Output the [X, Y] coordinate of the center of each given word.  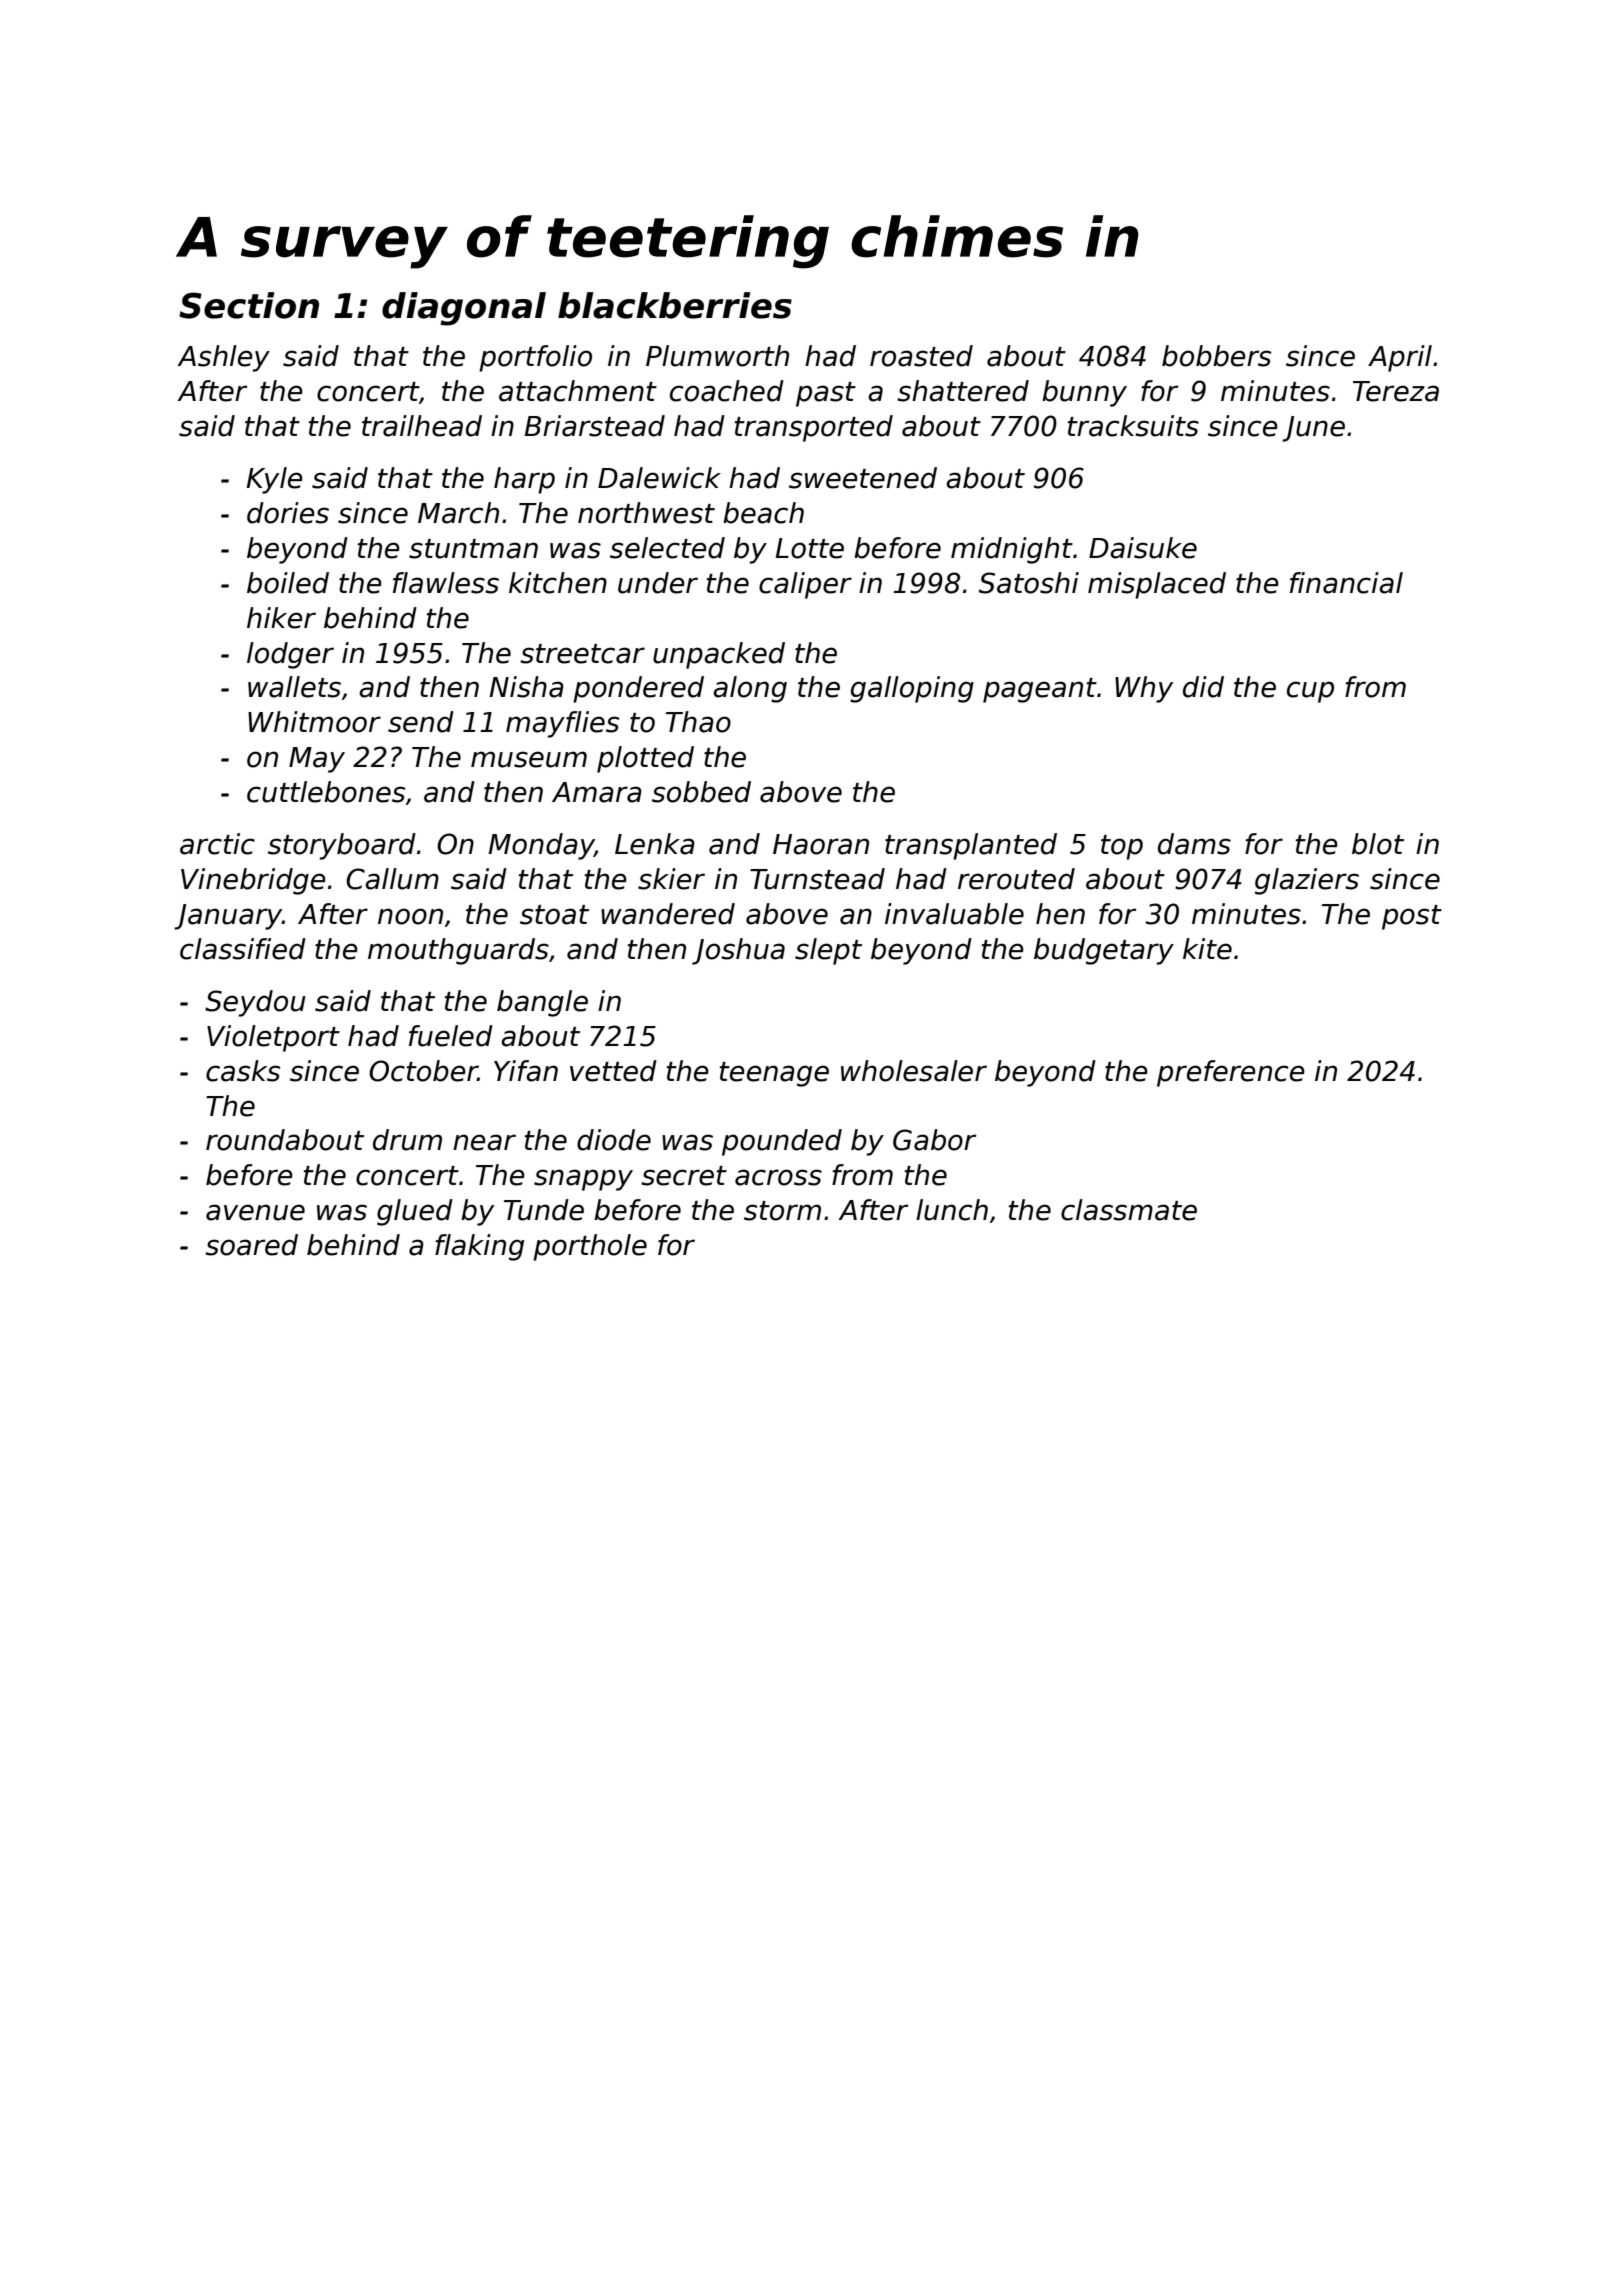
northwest [646, 513]
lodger [290, 655]
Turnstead [817, 879]
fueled [451, 1036]
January [228, 917]
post [1412, 917]
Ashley [223, 358]
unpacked [719, 655]
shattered [963, 391]
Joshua [738, 951]
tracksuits [1133, 426]
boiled [288, 583]
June [1313, 429]
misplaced [1157, 585]
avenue [255, 1212]
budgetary [1104, 951]
